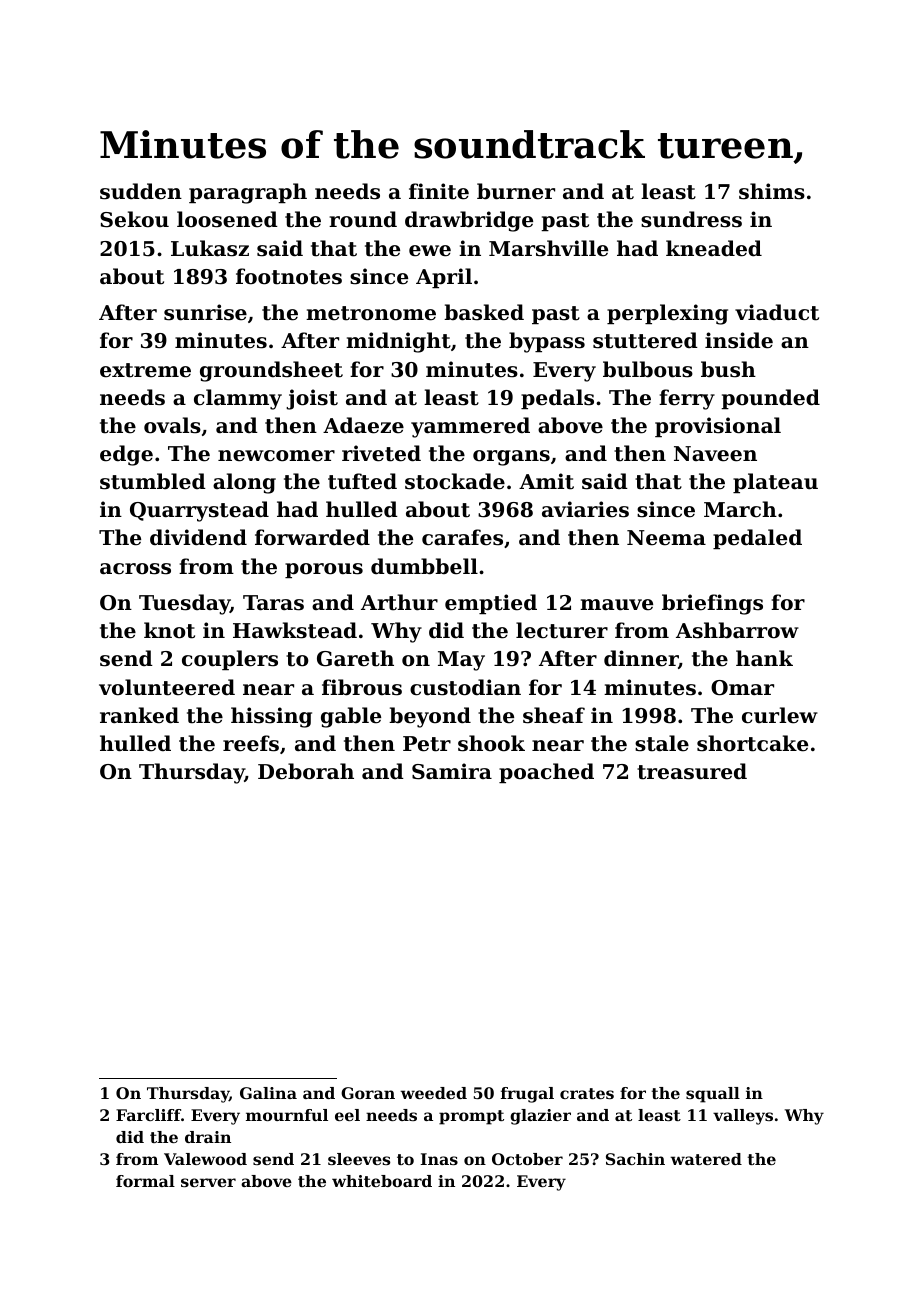 The height and width of the screenshot is (1314, 924). I want to click on aviaries, so click(585, 509).
